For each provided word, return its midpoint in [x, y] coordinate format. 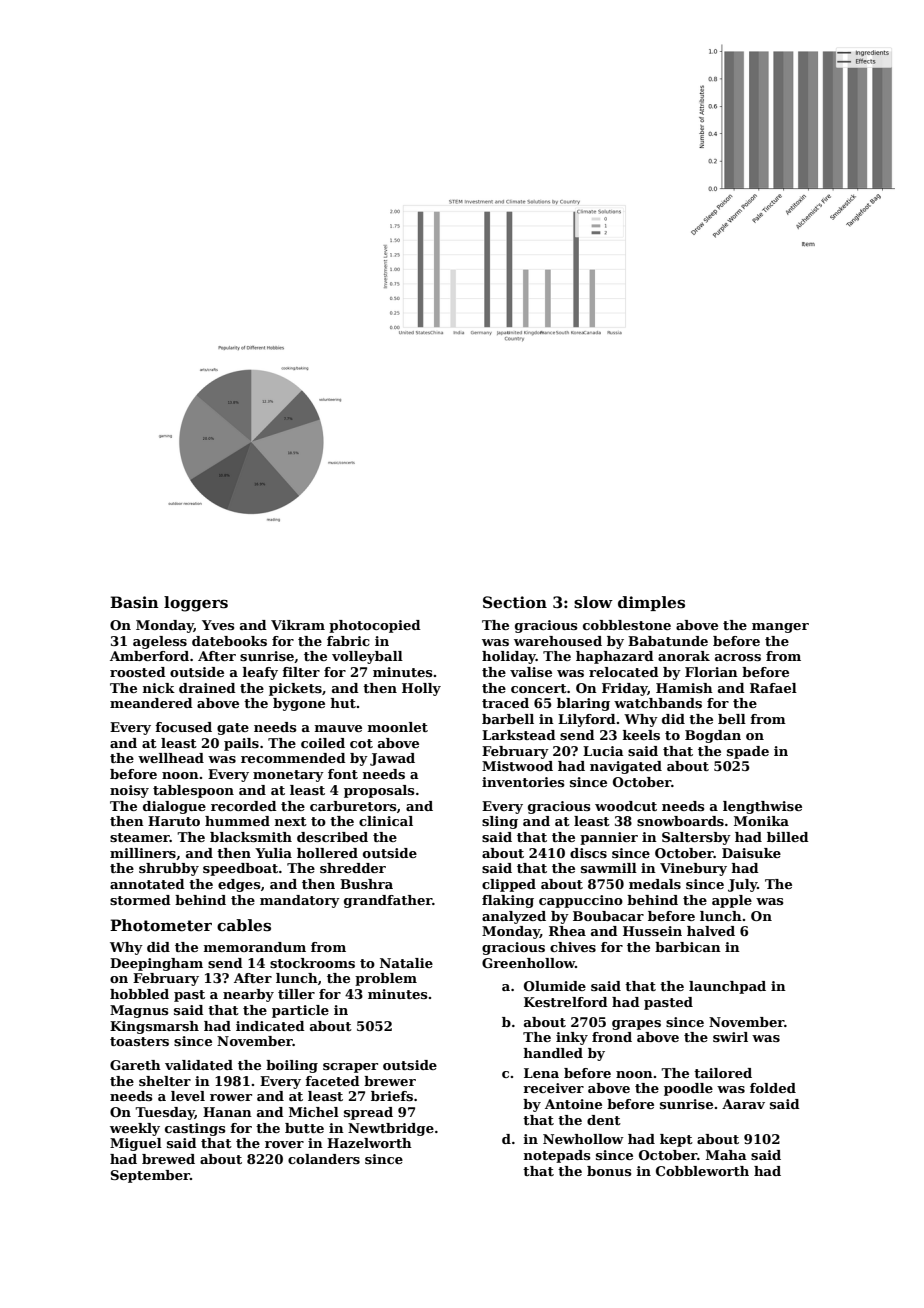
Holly [421, 689]
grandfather [388, 901]
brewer [390, 1081]
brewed [168, 1159]
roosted [138, 672]
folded [773, 1088]
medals [655, 884]
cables [244, 925]
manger [780, 628]
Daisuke [751, 853]
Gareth [135, 1065]
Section [515, 602]
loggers [196, 604]
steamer [140, 837]
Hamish [684, 688]
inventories [523, 782]
